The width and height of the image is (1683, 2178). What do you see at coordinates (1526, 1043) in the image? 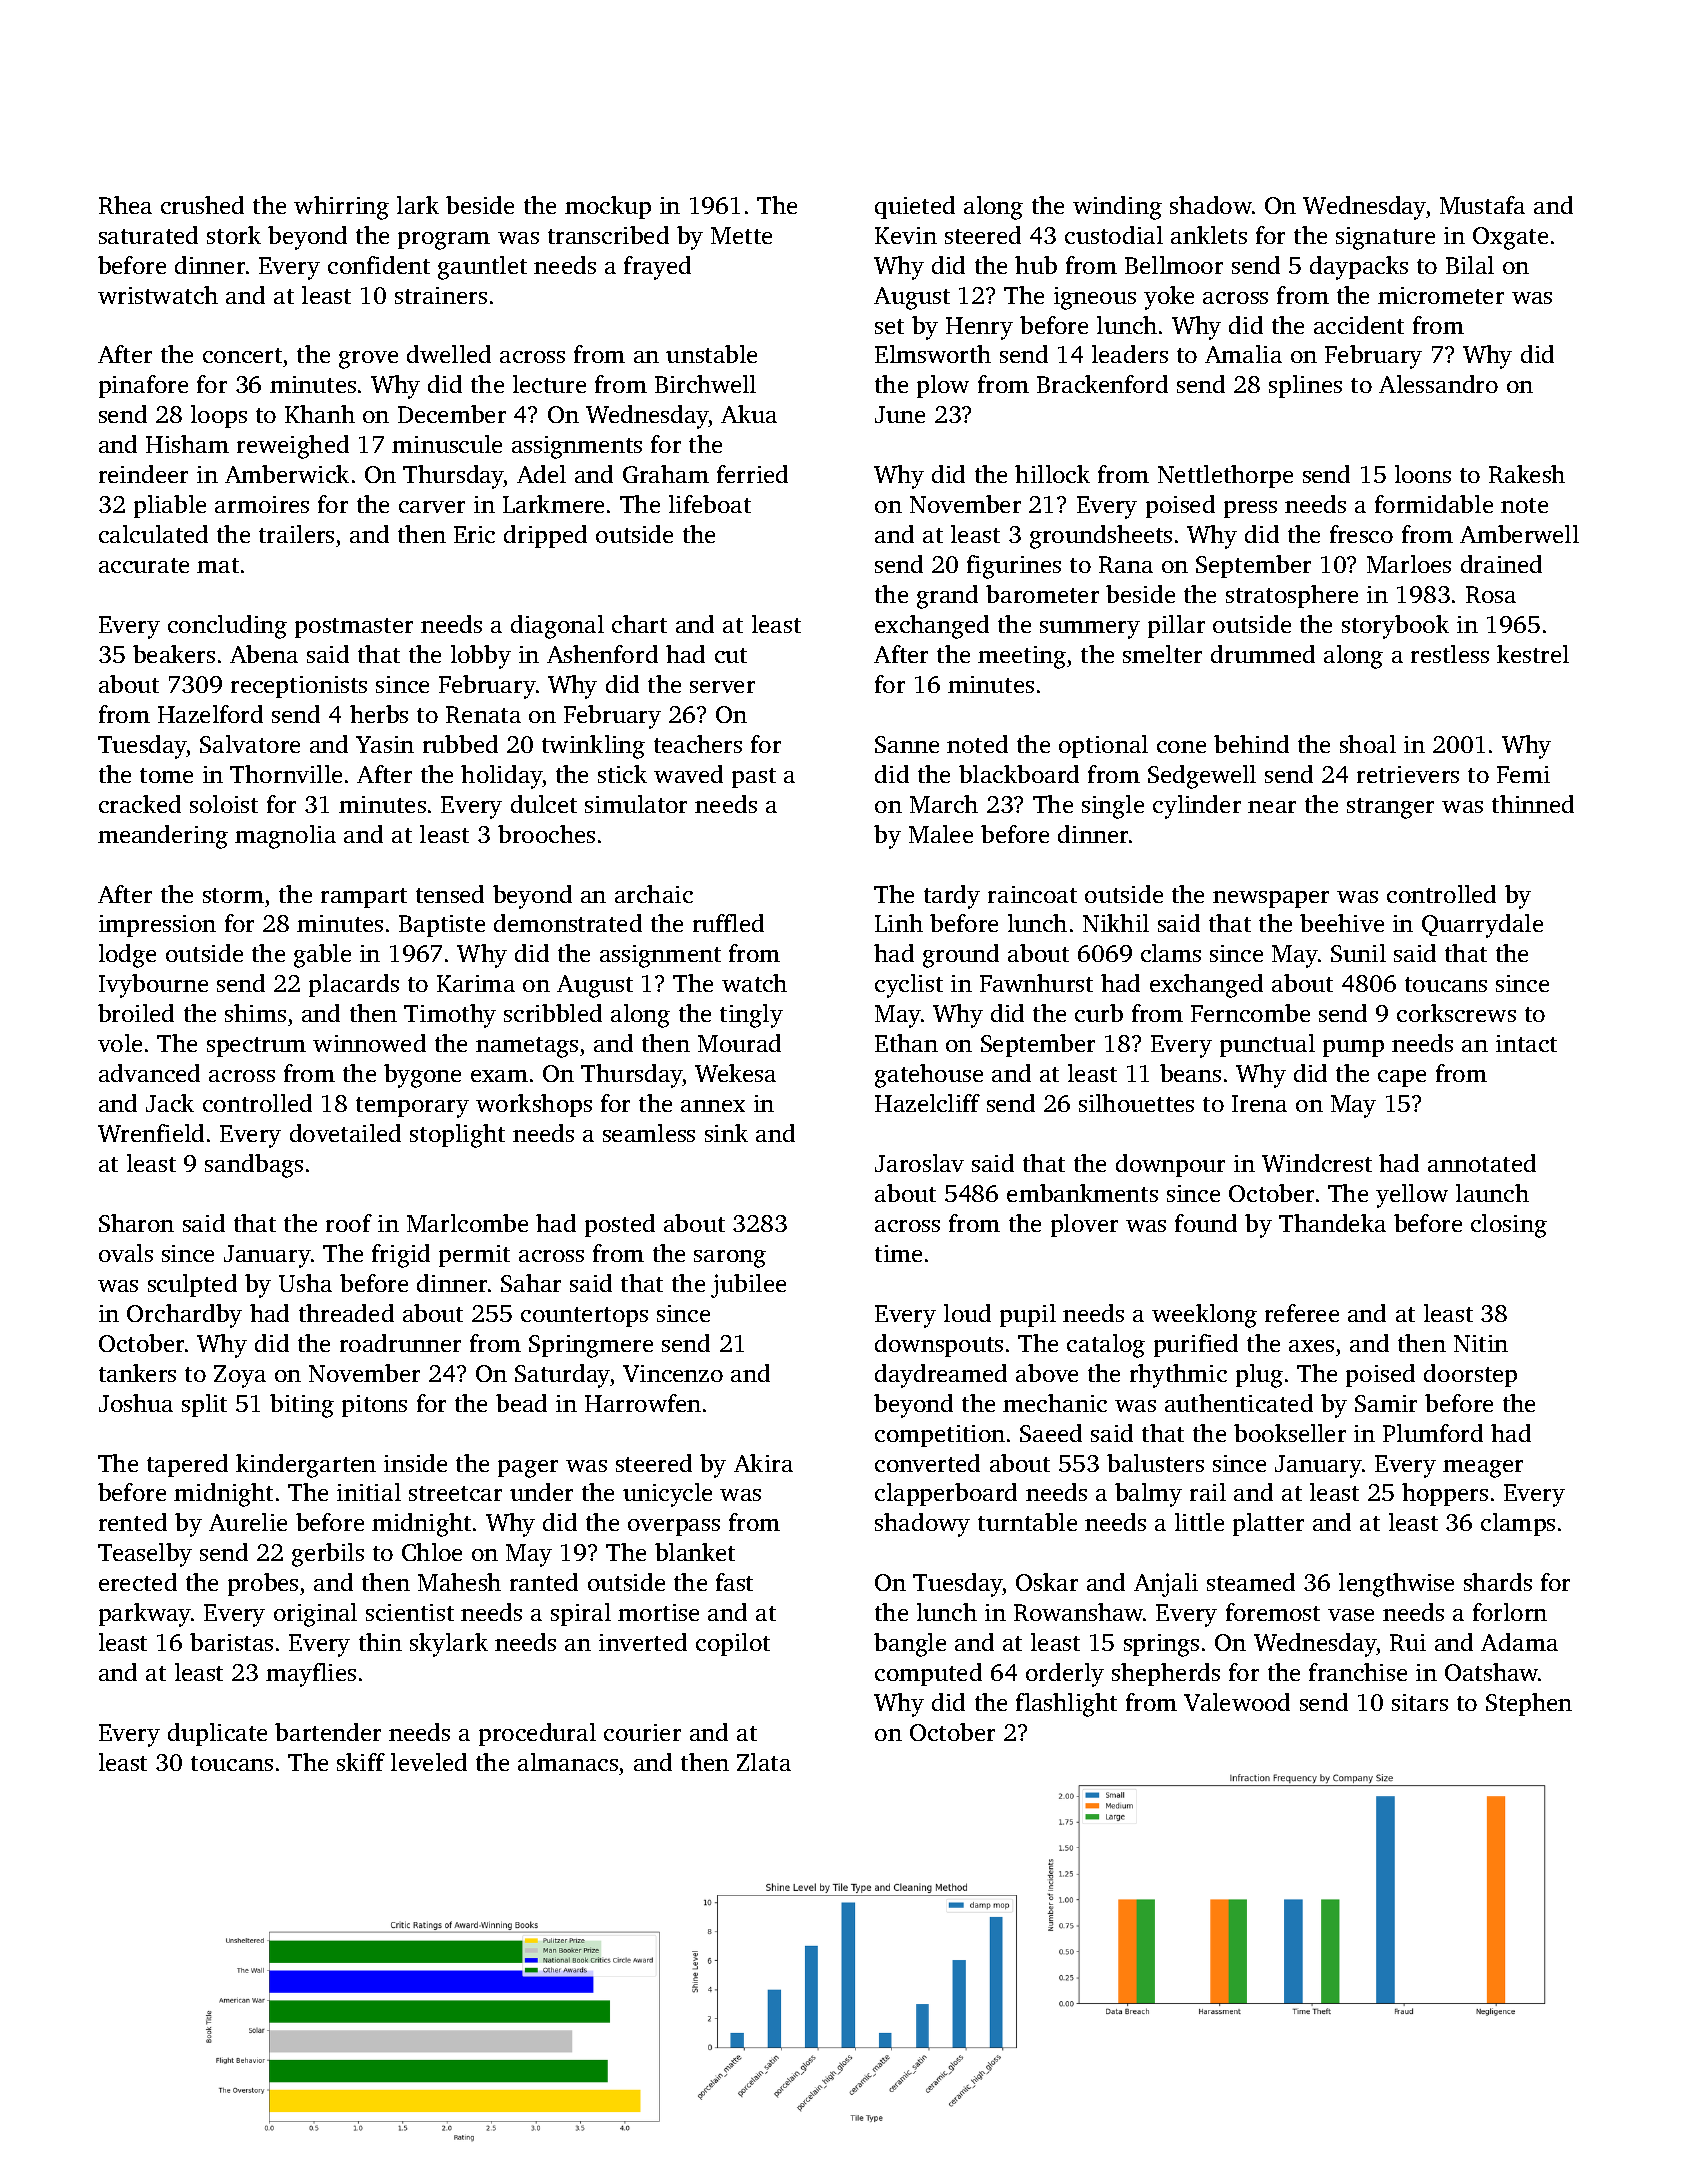
I see `intact` at bounding box center [1526, 1043].
